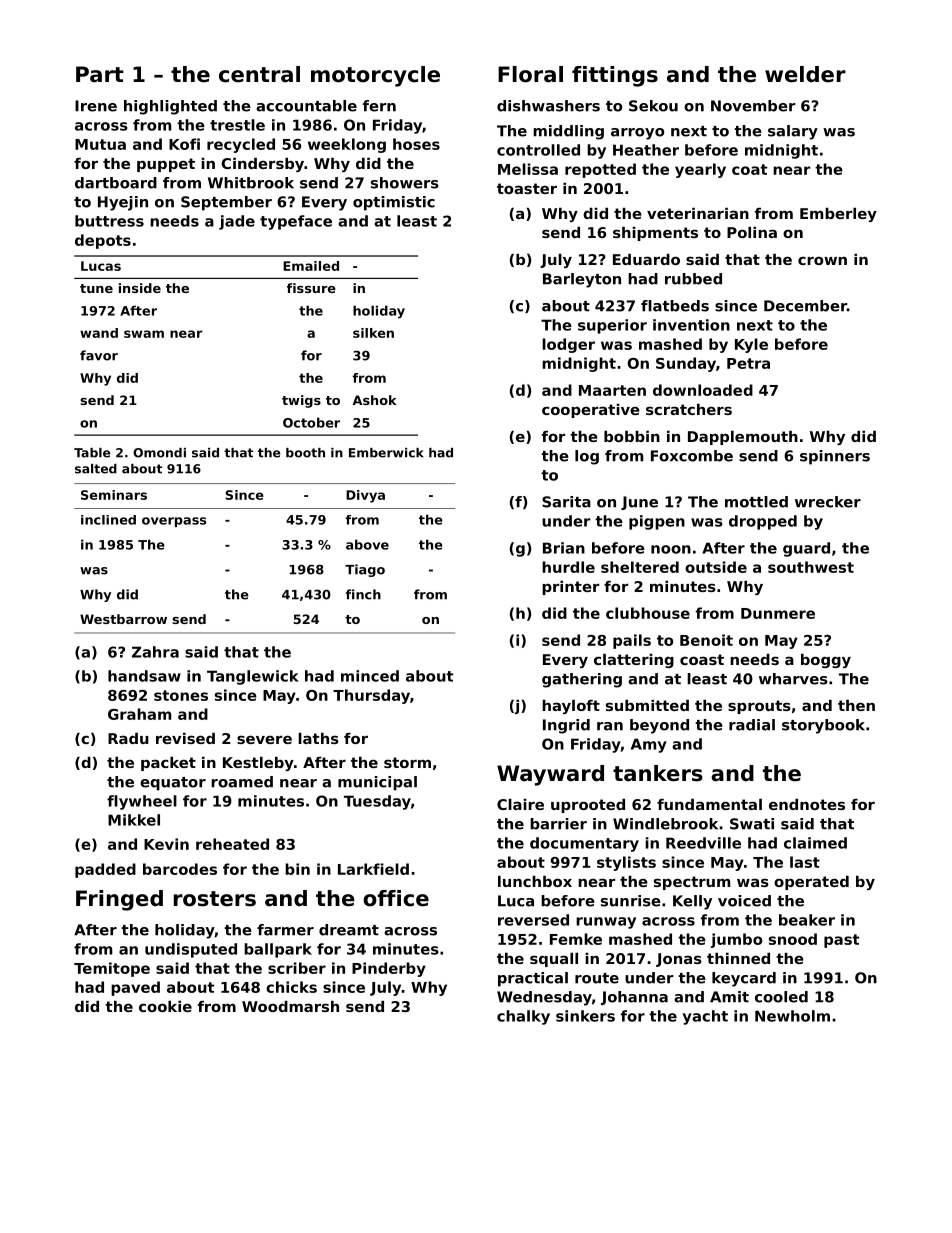 The height and width of the document is (1233, 952). Describe the element at coordinates (835, 457) in the document. I see `spinners` at that location.
